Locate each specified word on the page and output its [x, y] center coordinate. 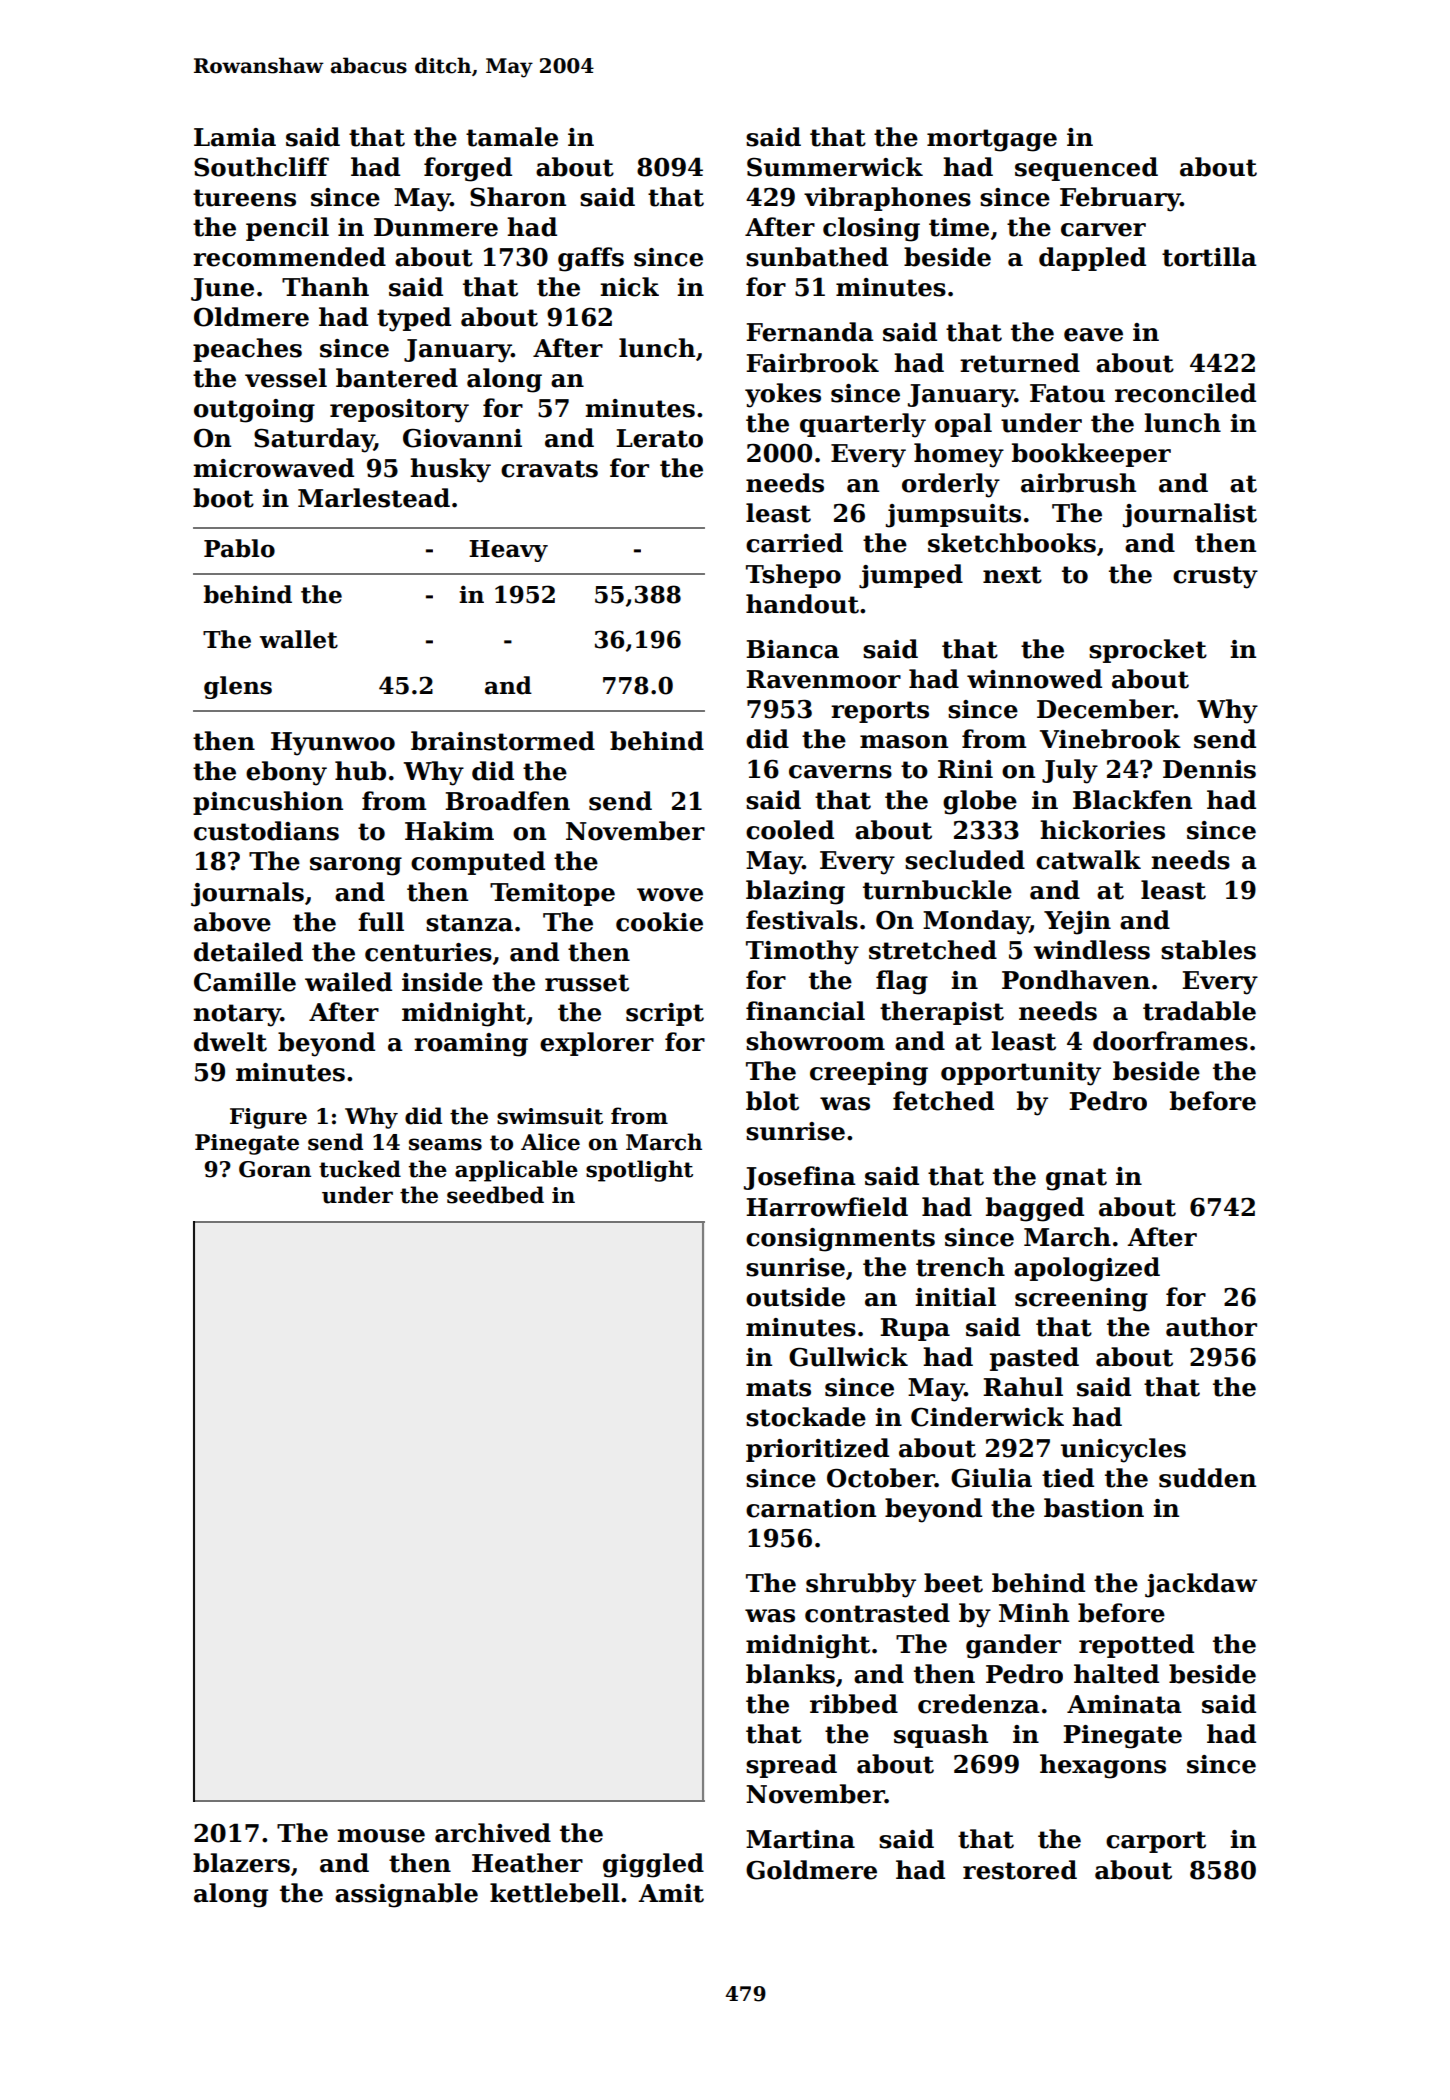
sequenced [1086, 169]
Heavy [508, 551]
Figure [268, 1118]
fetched [943, 1101]
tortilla [1209, 257]
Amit [671, 1893]
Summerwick [835, 167]
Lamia [235, 137]
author [1211, 1327]
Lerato [659, 438]
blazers [241, 1863]
